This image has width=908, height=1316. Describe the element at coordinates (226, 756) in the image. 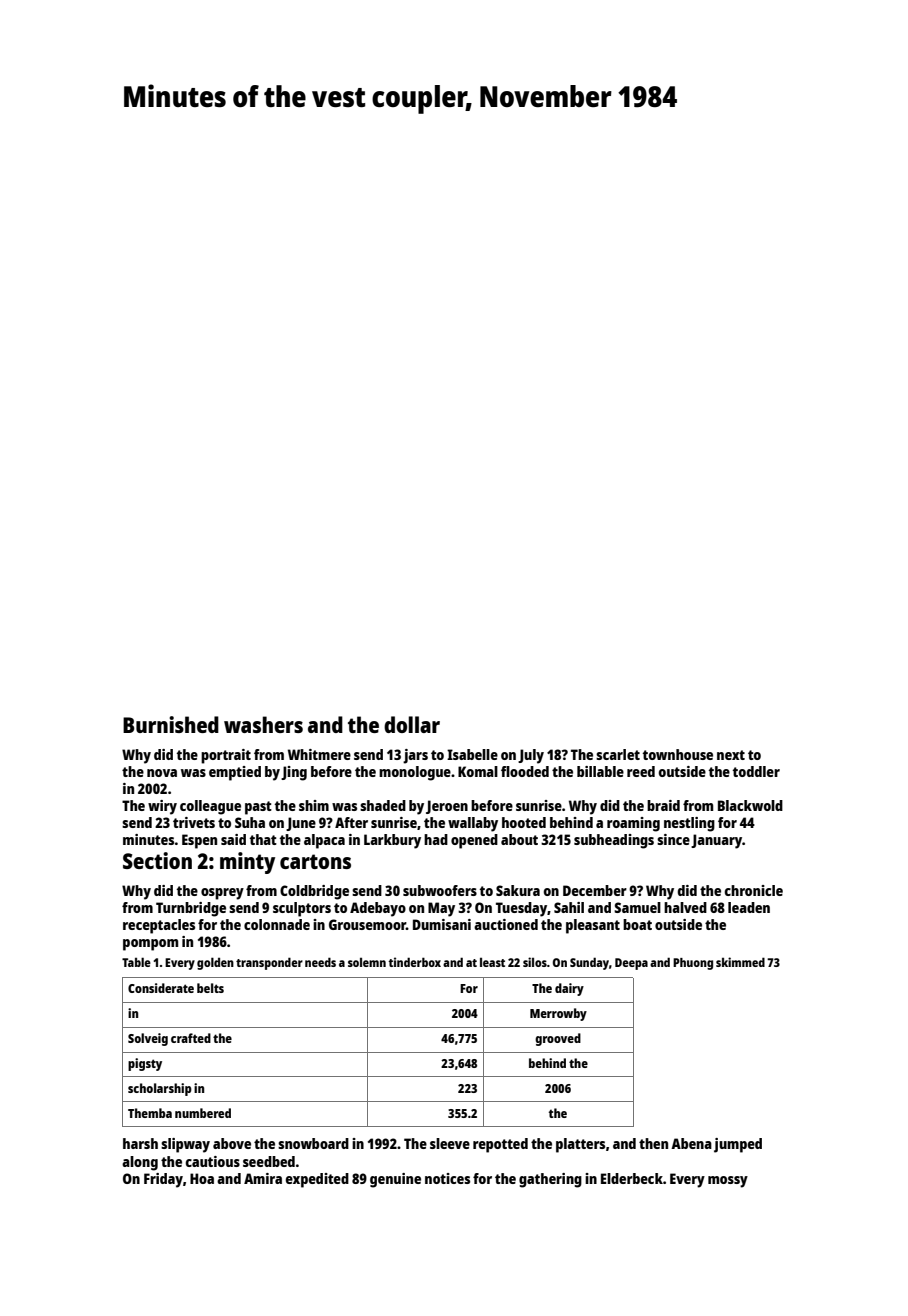

I see `portrait` at that location.
